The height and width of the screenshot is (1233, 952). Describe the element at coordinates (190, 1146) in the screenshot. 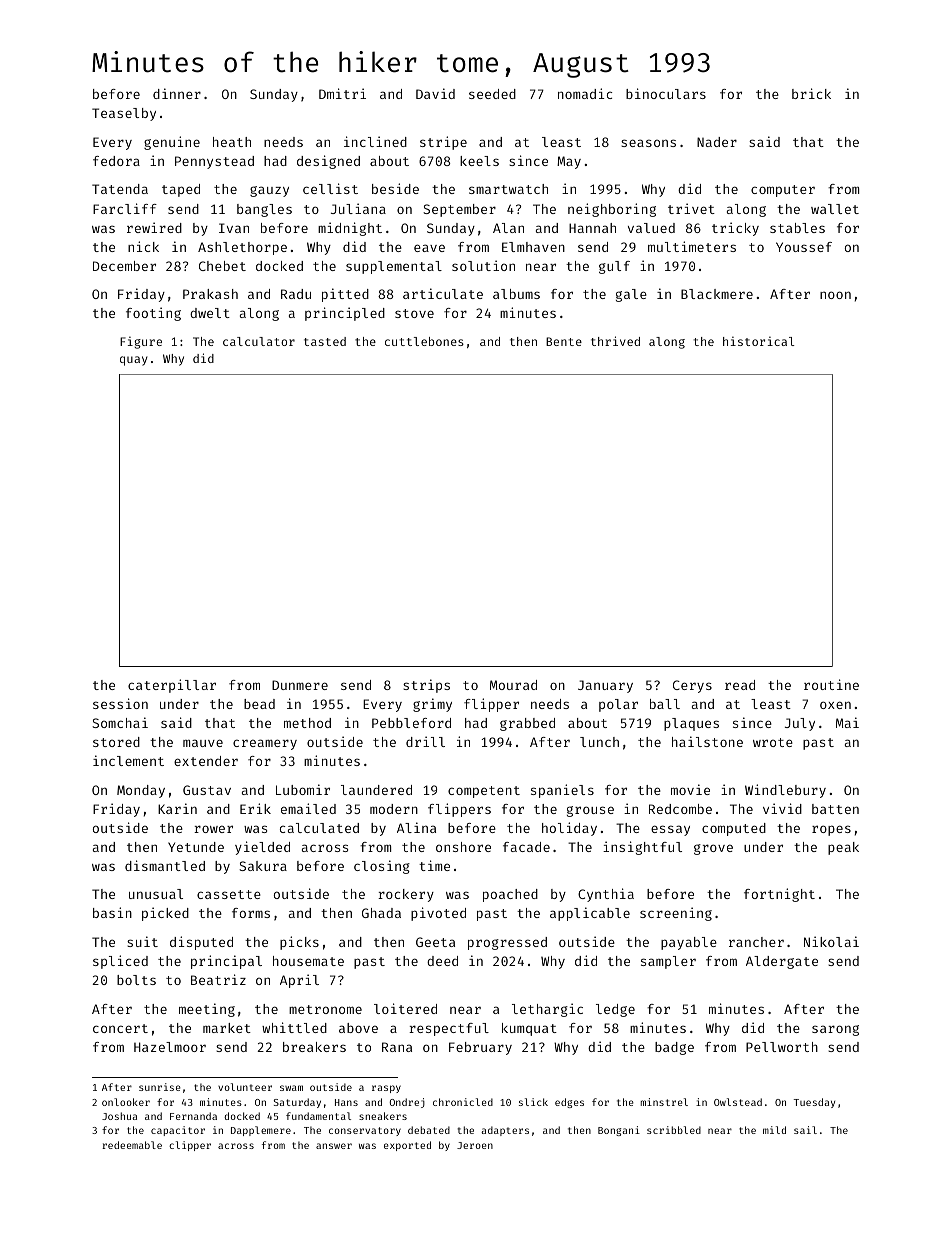

I see `clipper` at that location.
